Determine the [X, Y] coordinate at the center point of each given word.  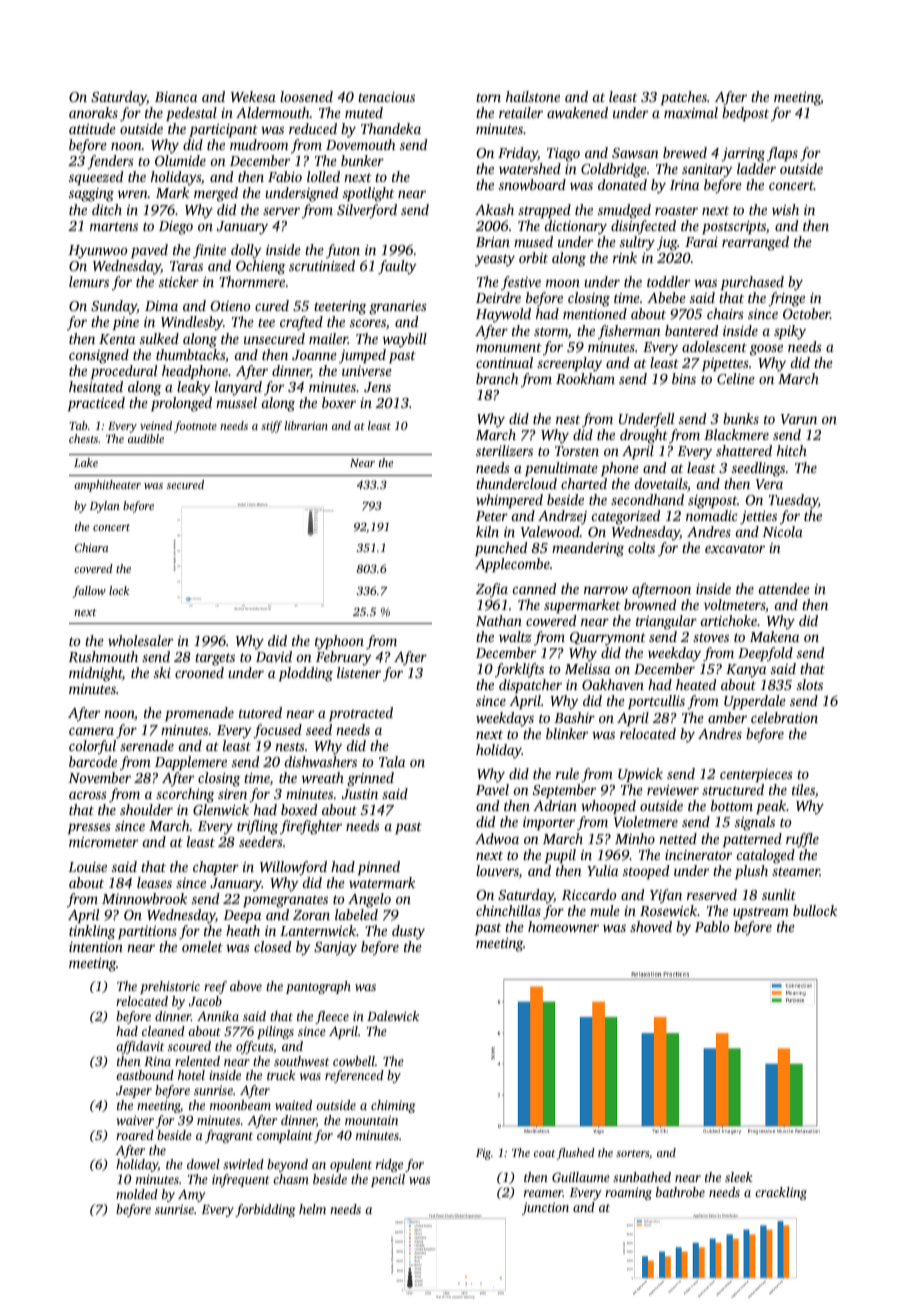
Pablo [712, 926]
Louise [87, 867]
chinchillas [508, 910]
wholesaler [140, 640]
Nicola [782, 531]
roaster [676, 210]
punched [501, 549]
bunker [362, 160]
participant [223, 130]
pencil [388, 1180]
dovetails [661, 483]
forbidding [265, 1210]
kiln [487, 531]
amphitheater [107, 486]
